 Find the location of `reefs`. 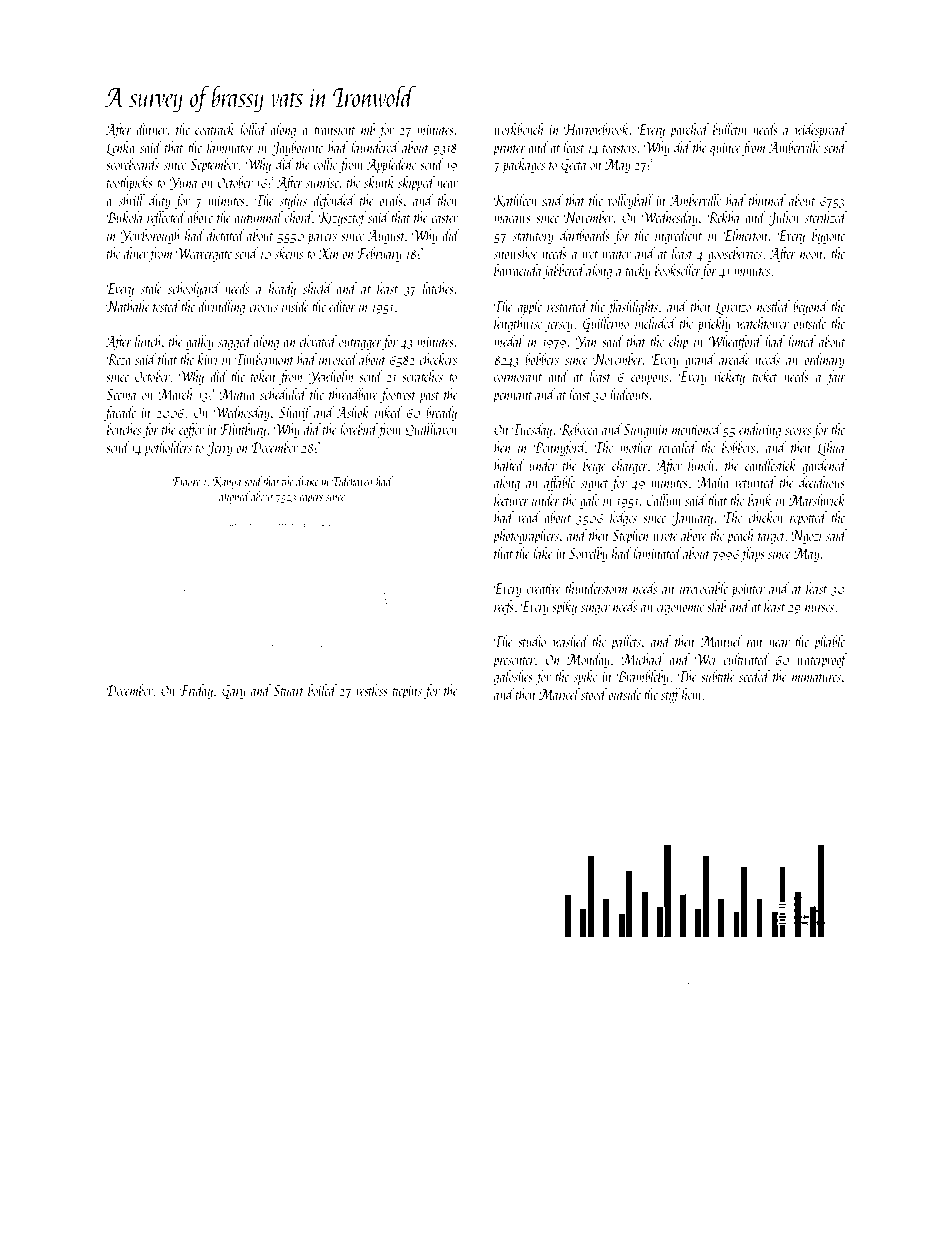

reefs is located at coordinates (504, 607).
